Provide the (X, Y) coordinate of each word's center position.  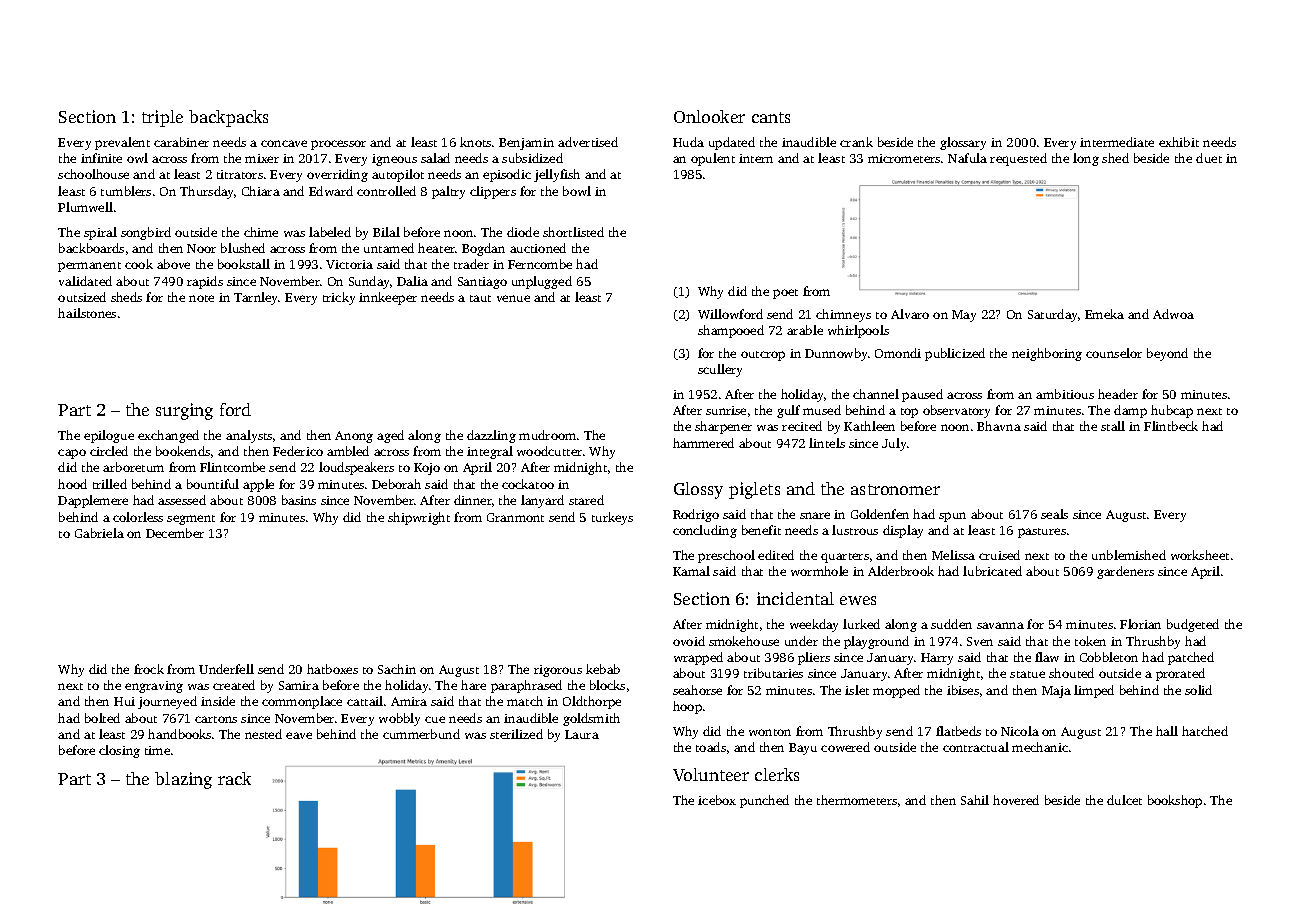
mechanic (1040, 747)
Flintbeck (1171, 426)
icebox (717, 800)
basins (299, 500)
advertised (588, 142)
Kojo (427, 469)
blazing (183, 780)
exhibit (1179, 142)
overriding (337, 175)
